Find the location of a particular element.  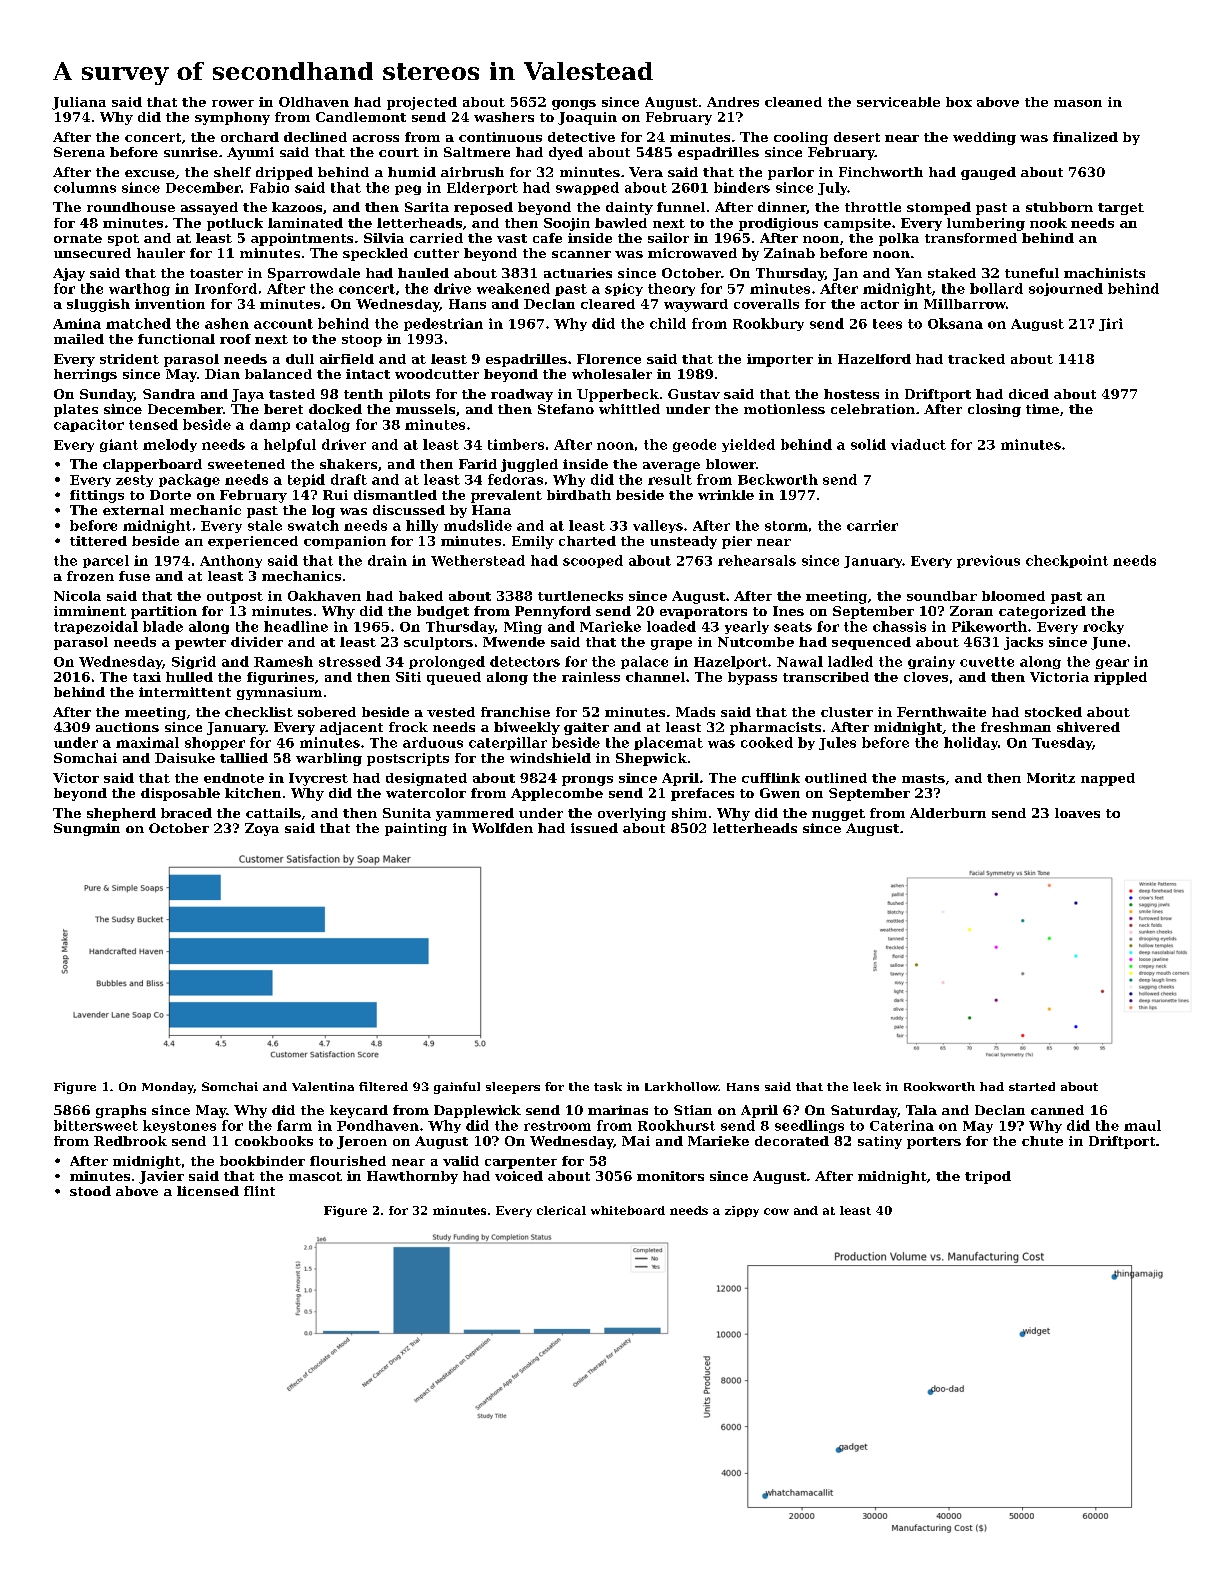

started is located at coordinates (1032, 1086).
